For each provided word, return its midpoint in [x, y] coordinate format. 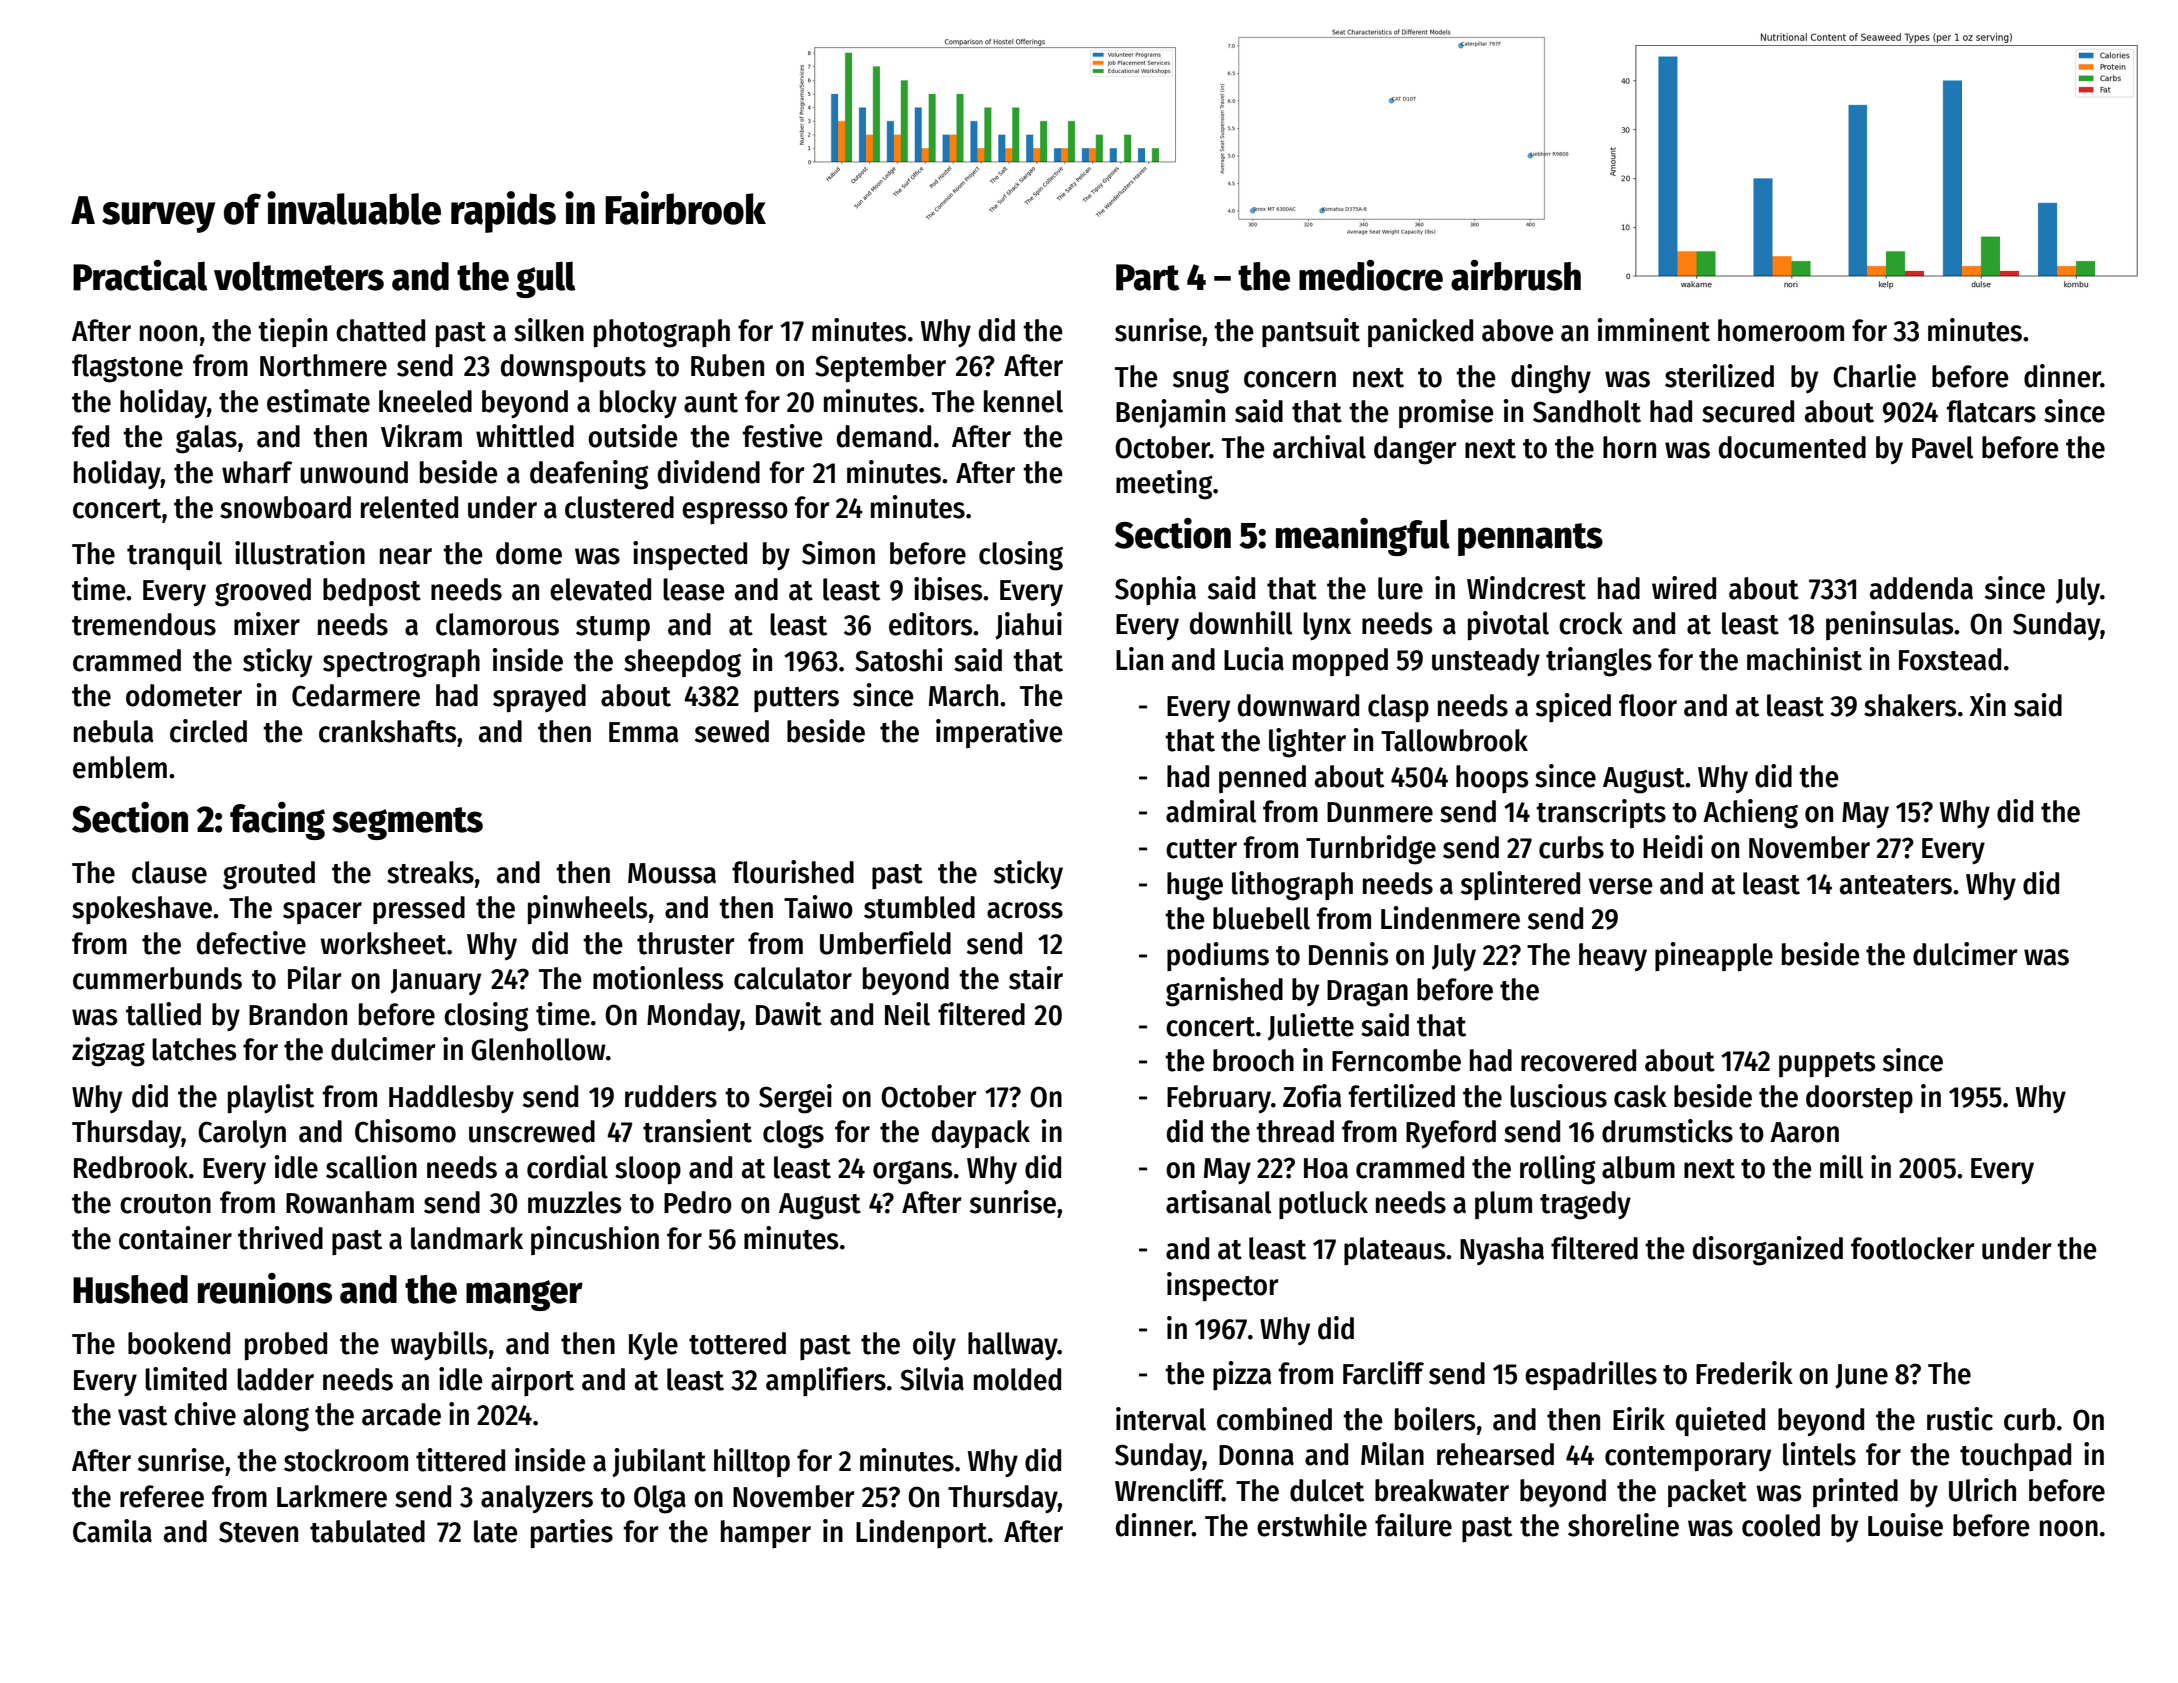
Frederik [1744, 1373]
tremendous [144, 624]
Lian [1139, 659]
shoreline [1623, 1525]
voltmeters [299, 276]
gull [545, 279]
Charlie [1874, 376]
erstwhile [1312, 1525]
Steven [258, 1532]
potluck [1323, 1205]
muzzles [575, 1202]
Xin [1987, 704]
